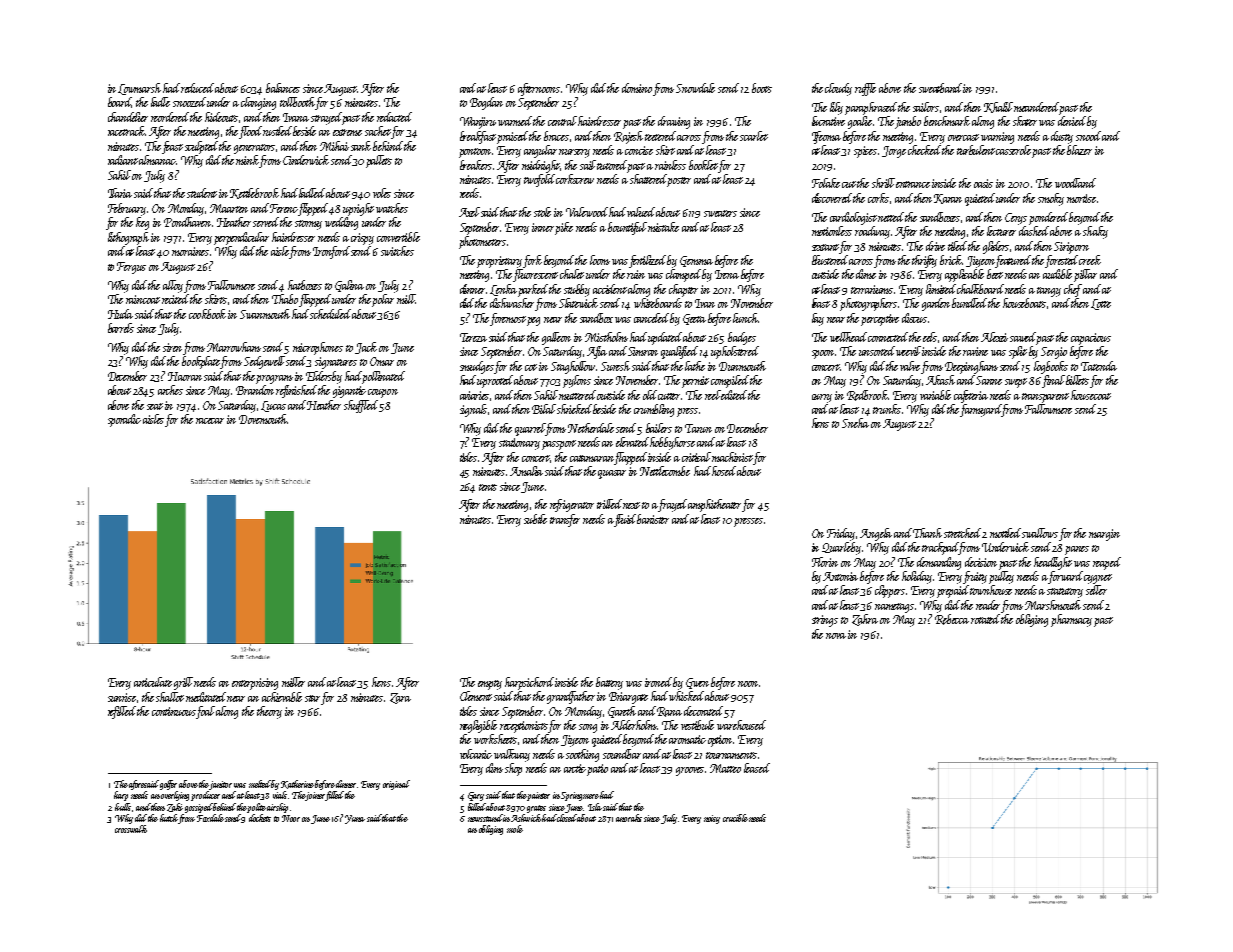  What do you see at coordinates (941, 88) in the screenshot?
I see `sweatband` at bounding box center [941, 88].
